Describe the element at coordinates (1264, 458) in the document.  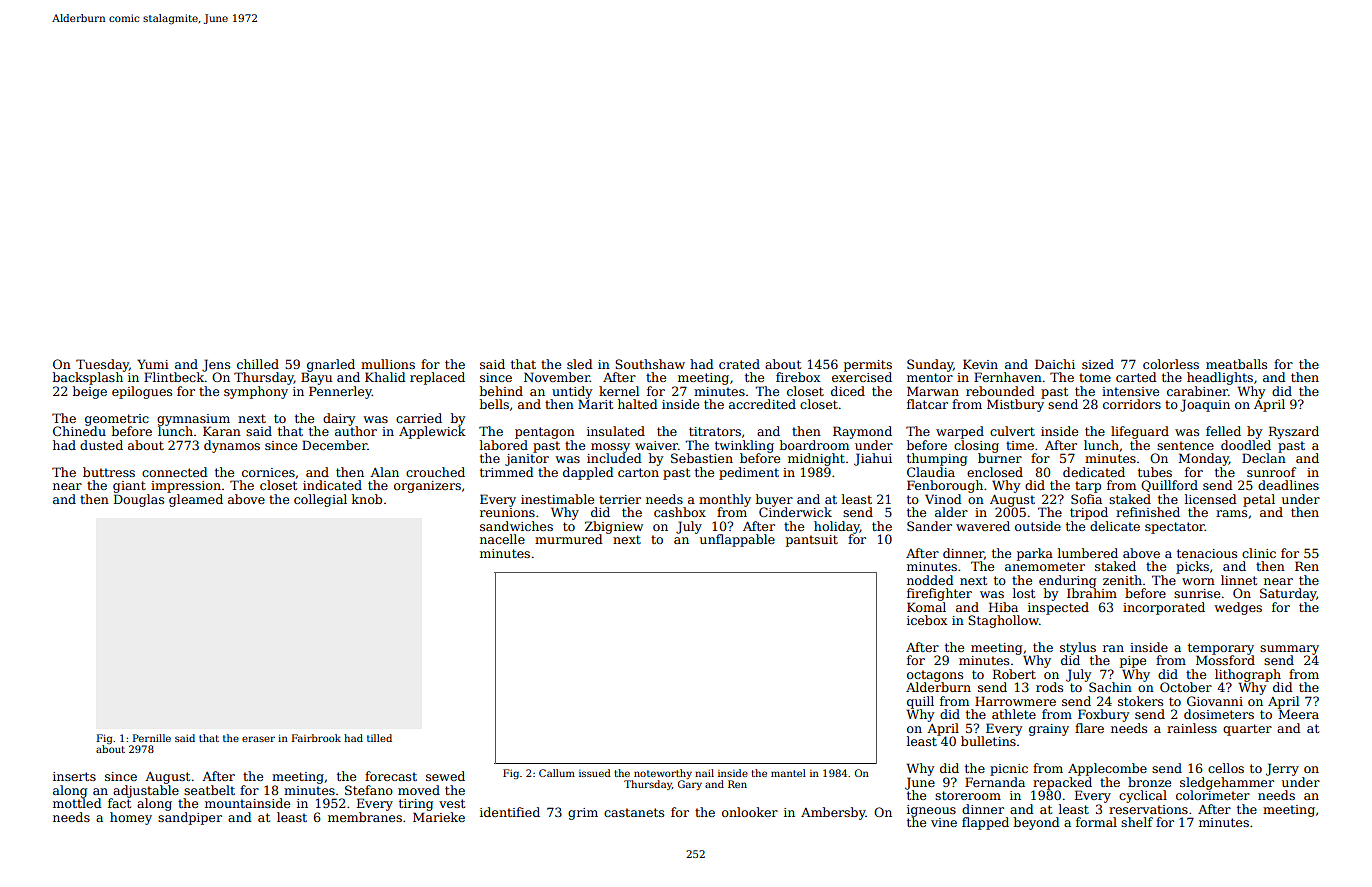
I see `Declan` at that location.
